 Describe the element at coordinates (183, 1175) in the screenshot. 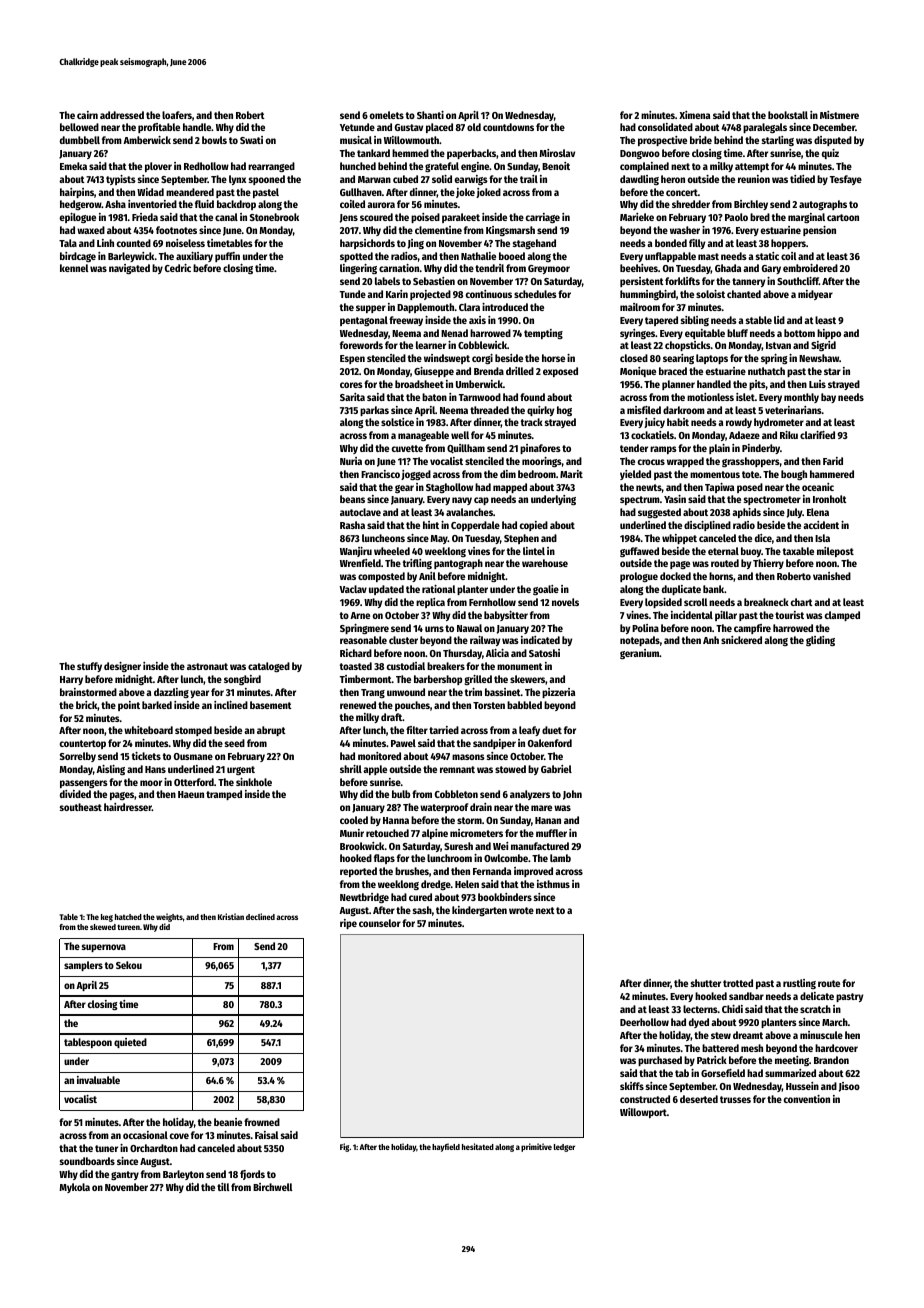

I see `Barleyton` at that location.
